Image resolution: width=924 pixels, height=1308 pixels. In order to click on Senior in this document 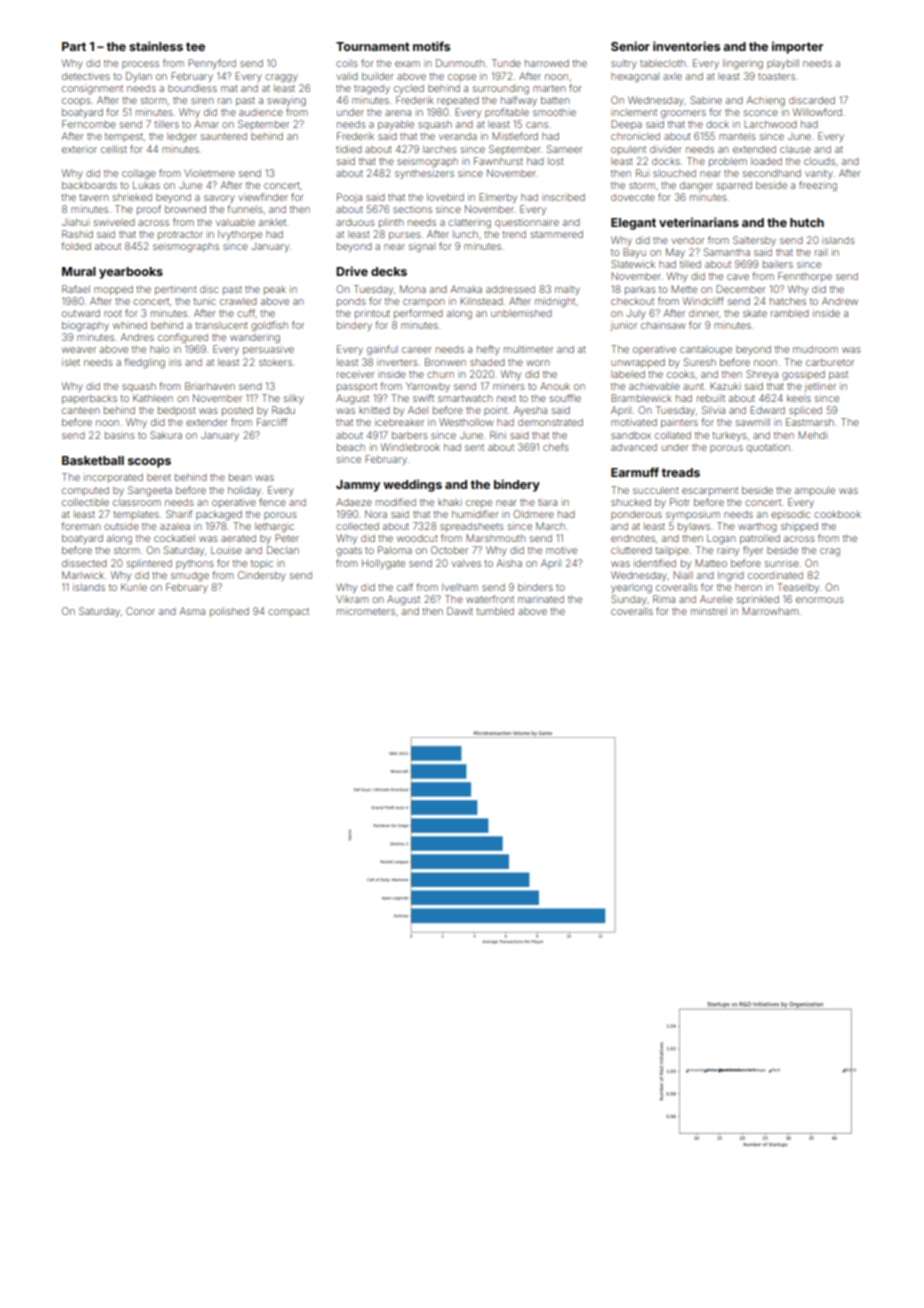, I will do `click(630, 46)`.
